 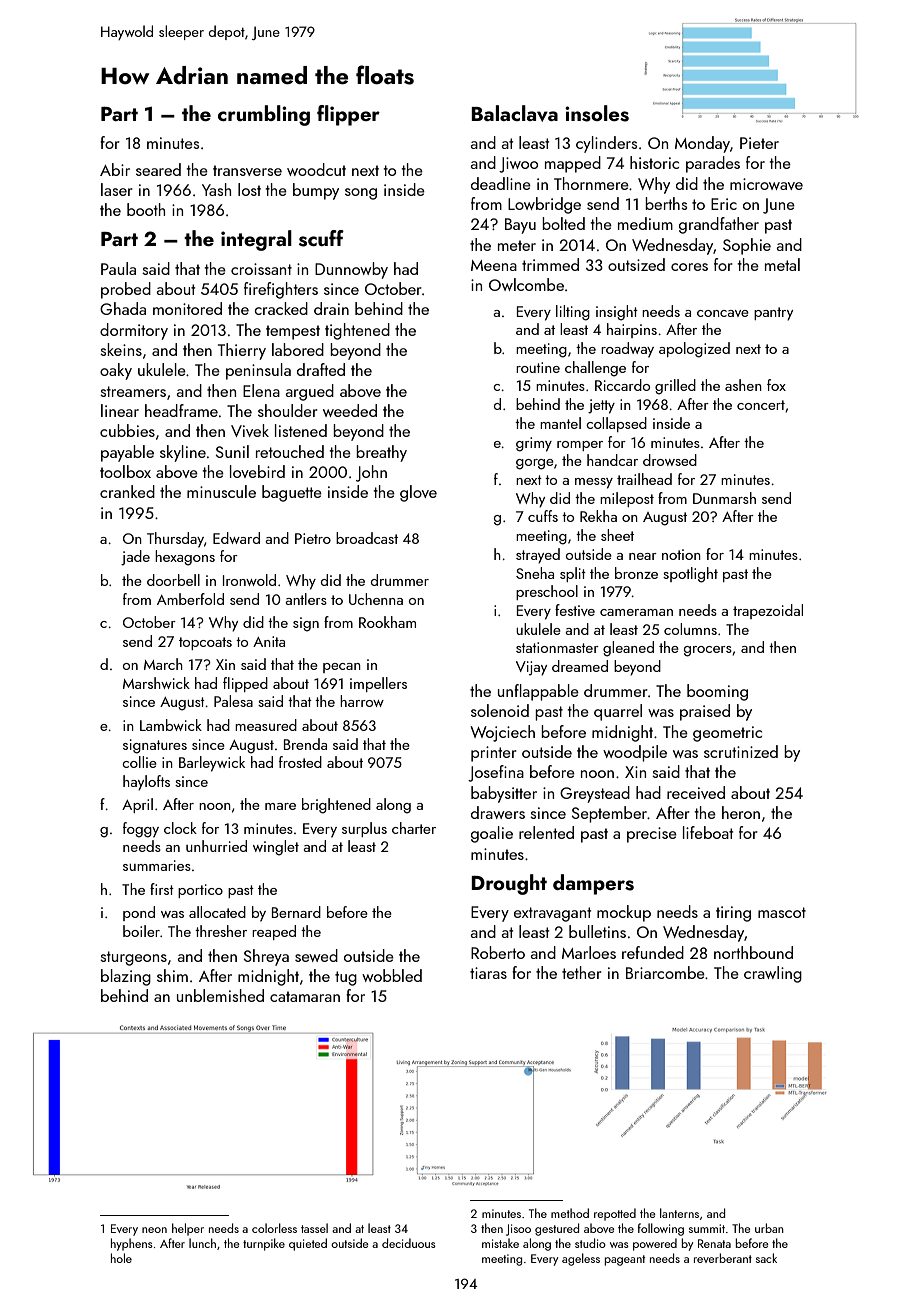 What do you see at coordinates (126, 977) in the screenshot?
I see `blazing` at bounding box center [126, 977].
